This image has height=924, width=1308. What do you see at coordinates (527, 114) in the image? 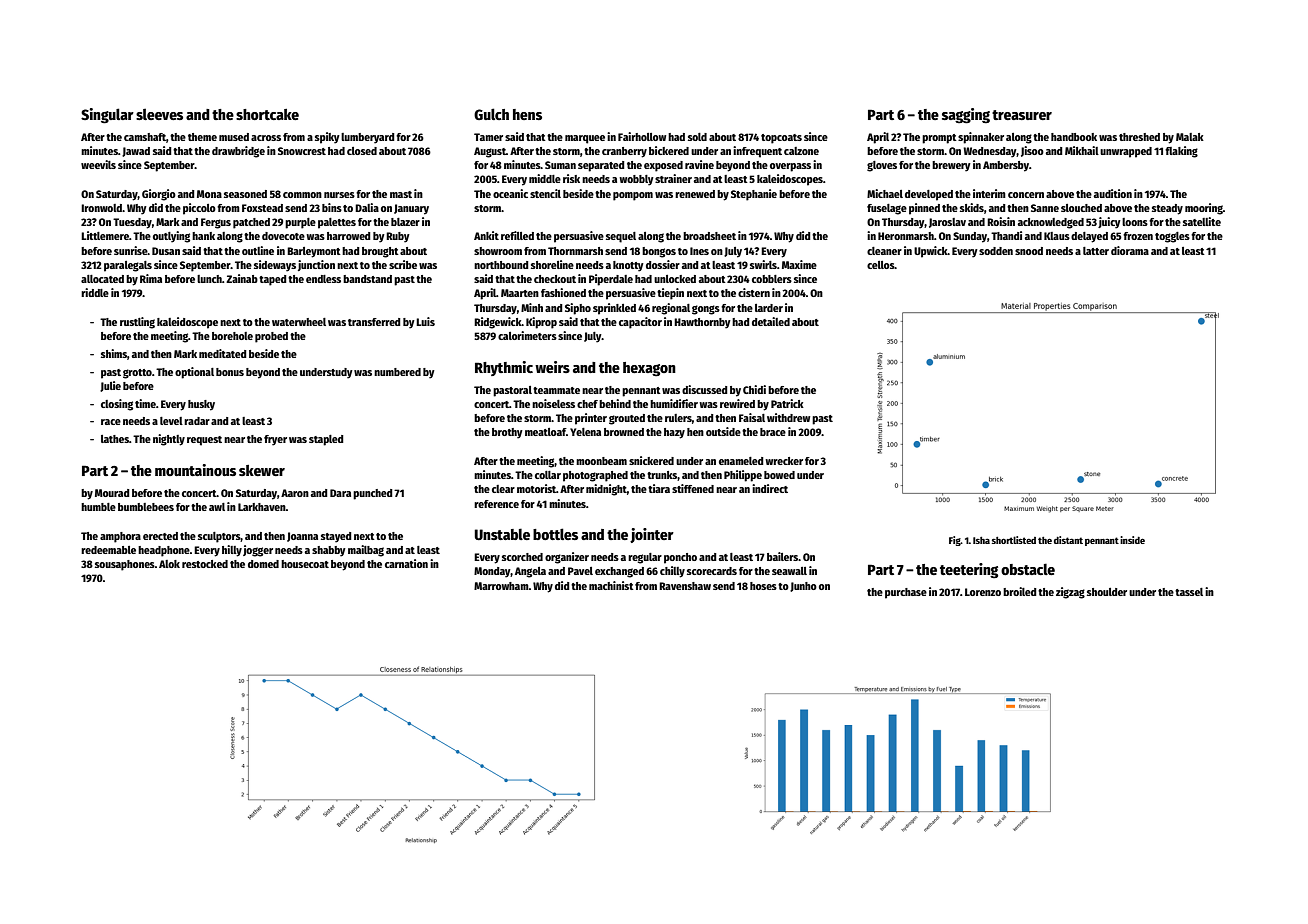
I see `hens` at bounding box center [527, 114].
